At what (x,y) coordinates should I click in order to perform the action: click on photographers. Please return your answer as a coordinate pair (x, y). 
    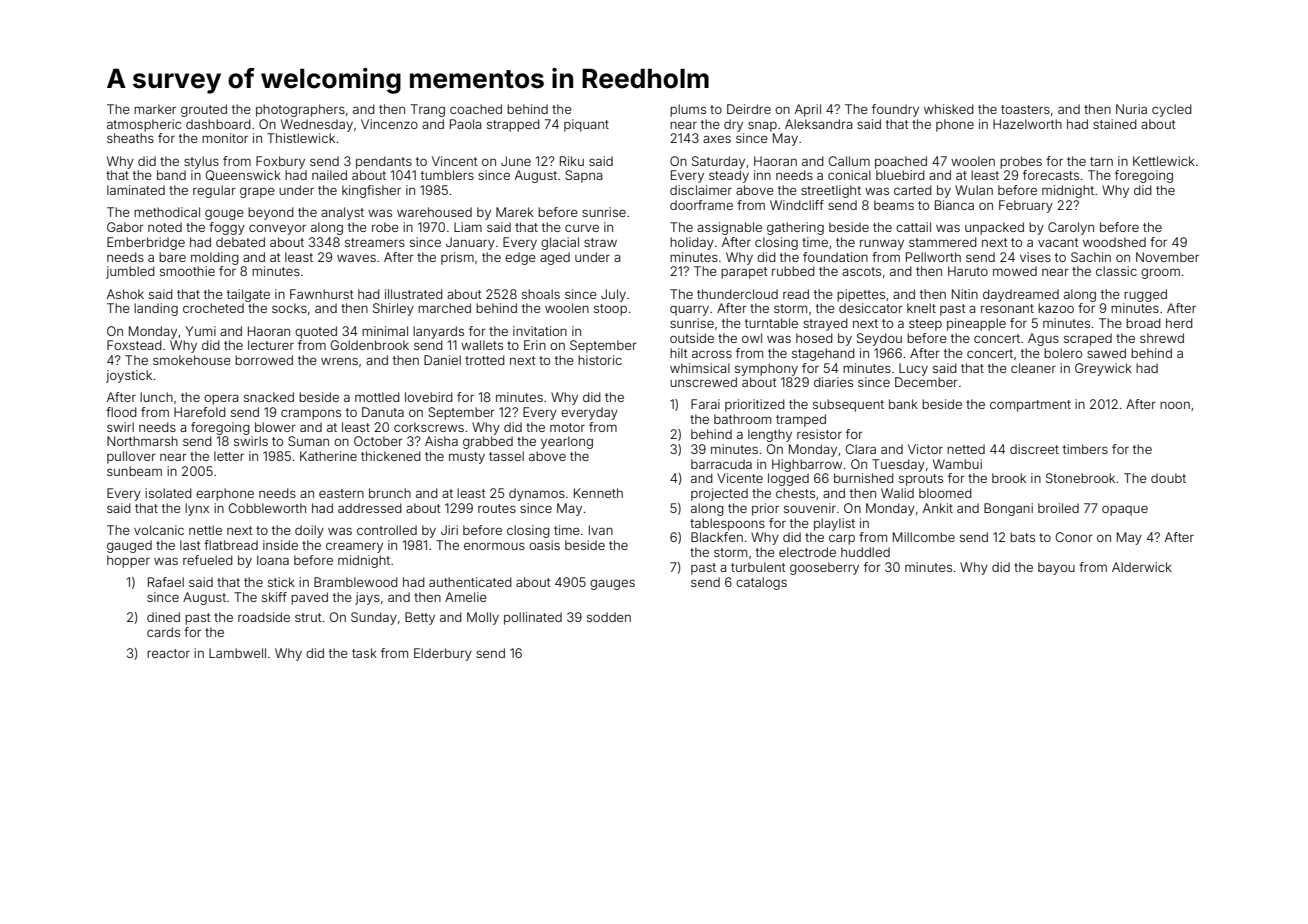
    Looking at the image, I should click on (300, 110).
